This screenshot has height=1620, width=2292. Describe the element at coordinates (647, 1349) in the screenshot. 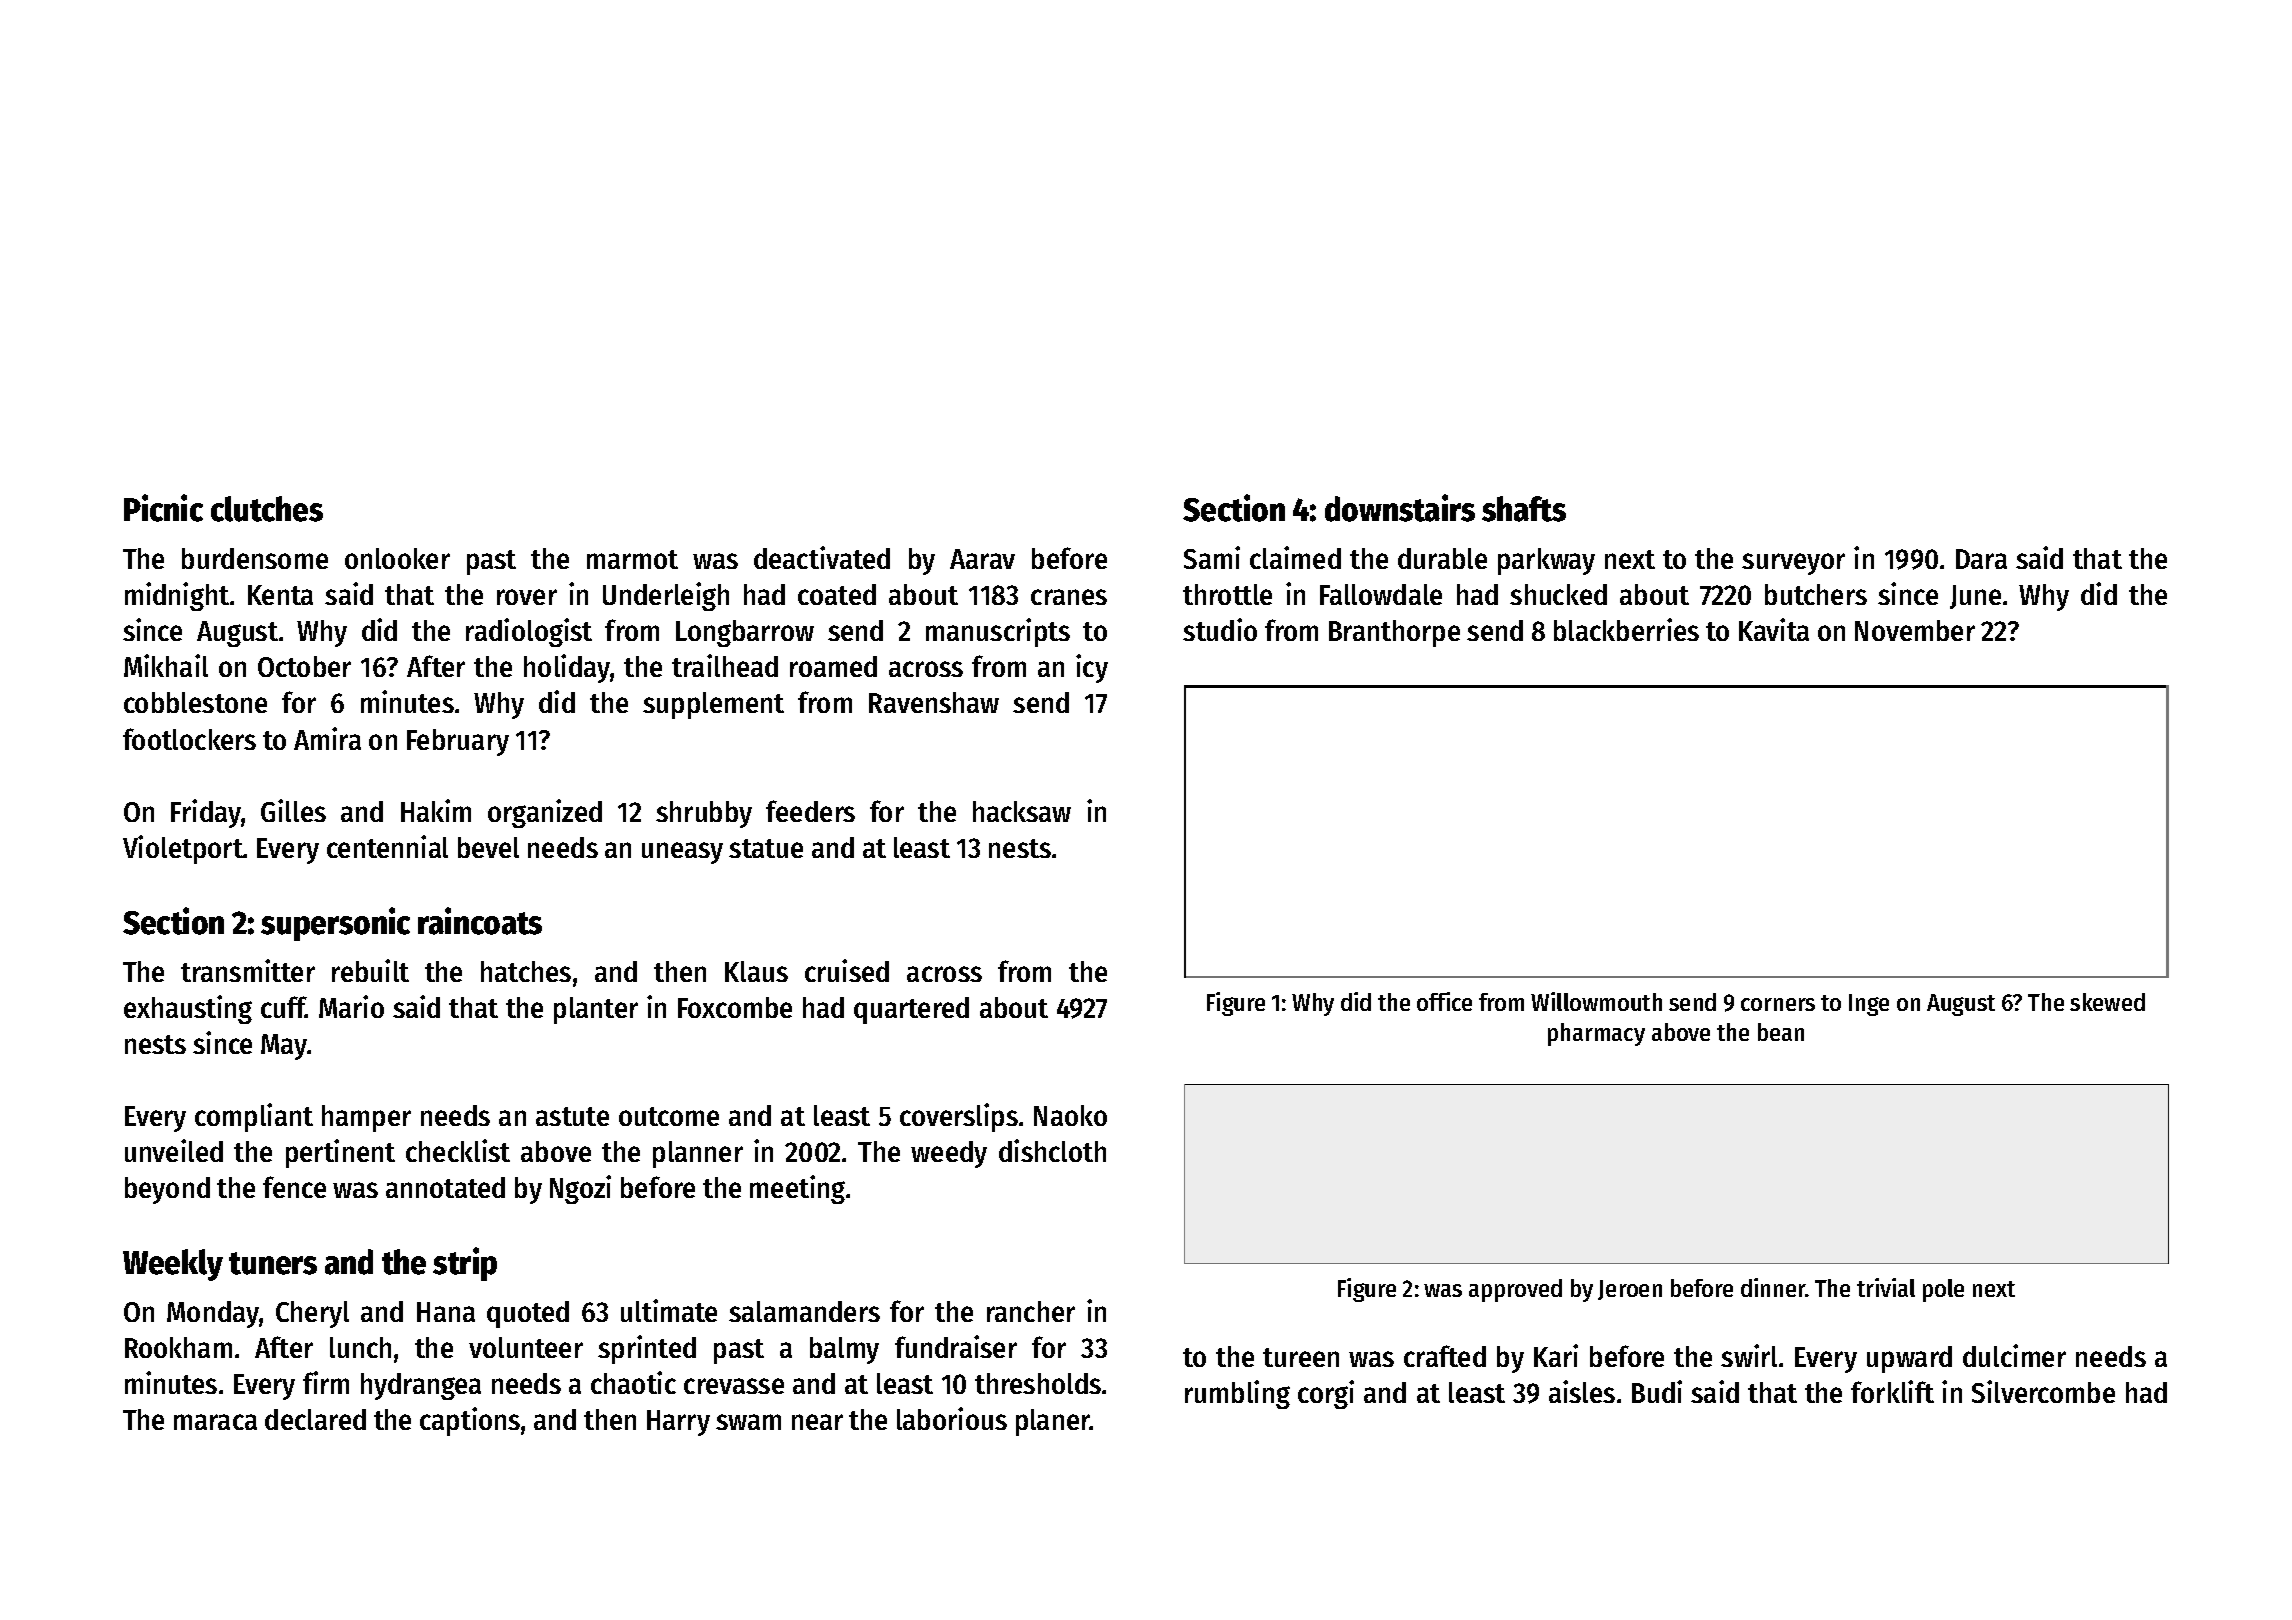

I see `sprinted` at that location.
